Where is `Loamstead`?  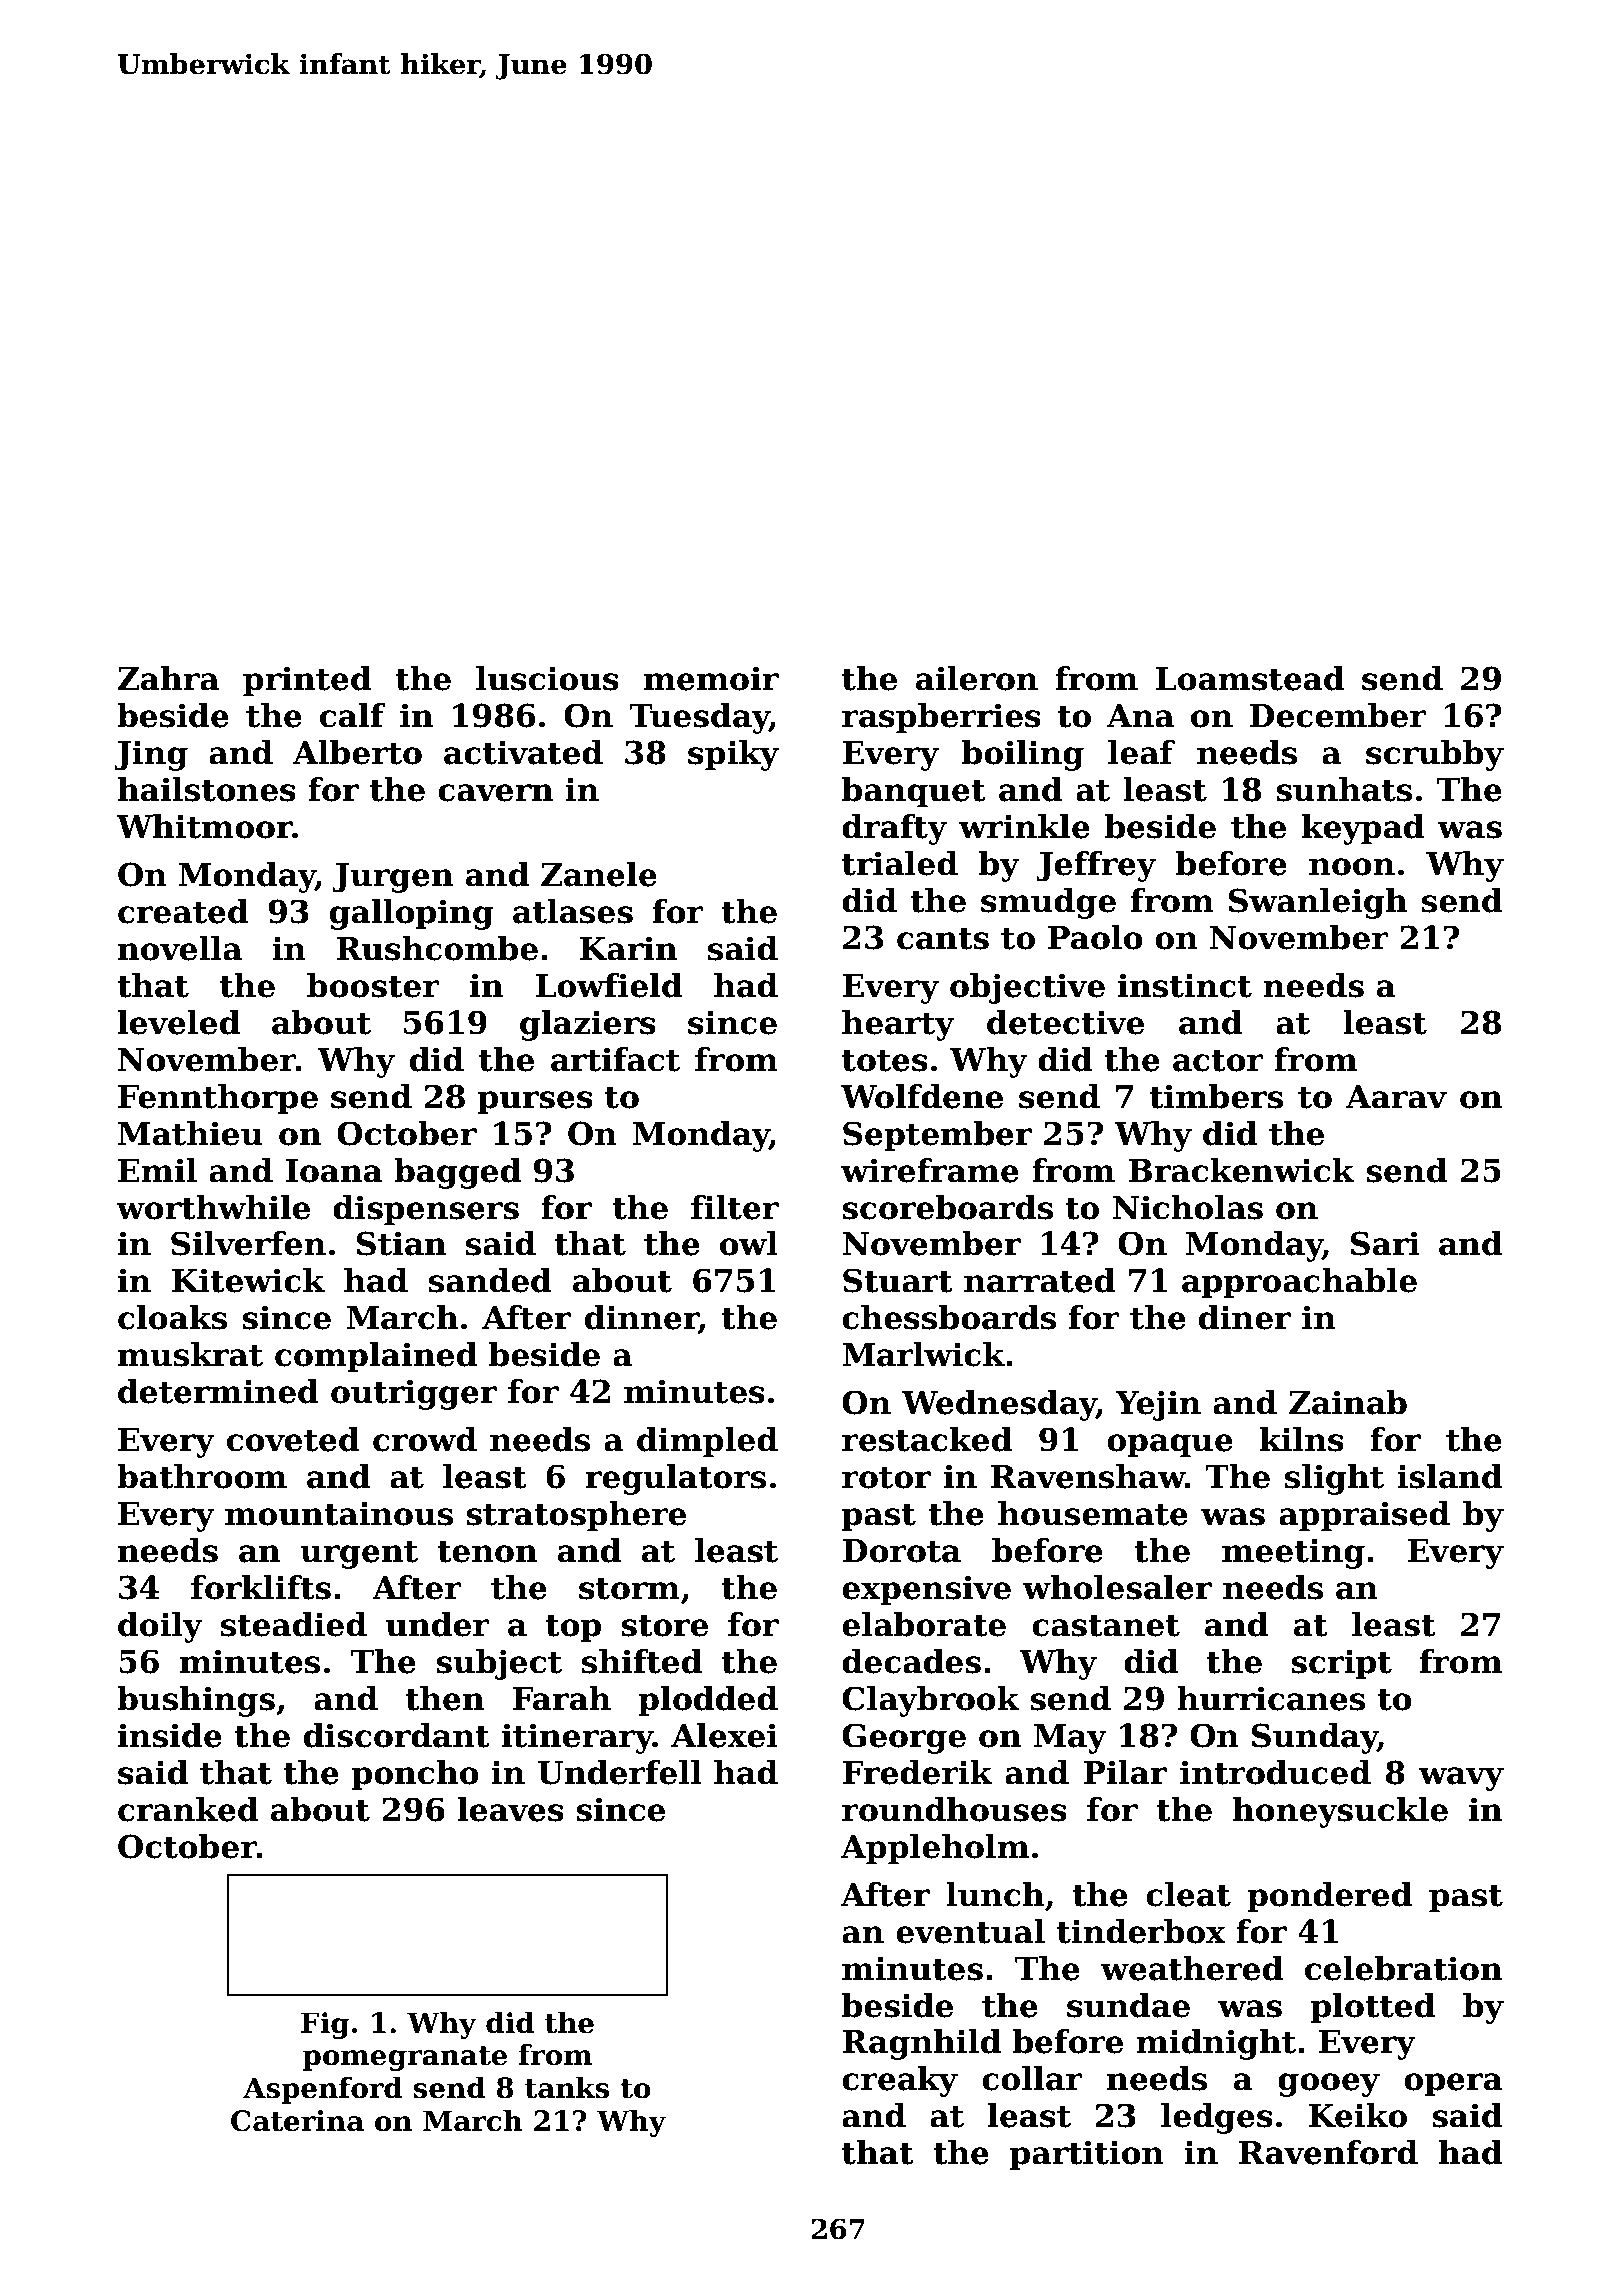
Loamstead is located at coordinates (1250, 678).
